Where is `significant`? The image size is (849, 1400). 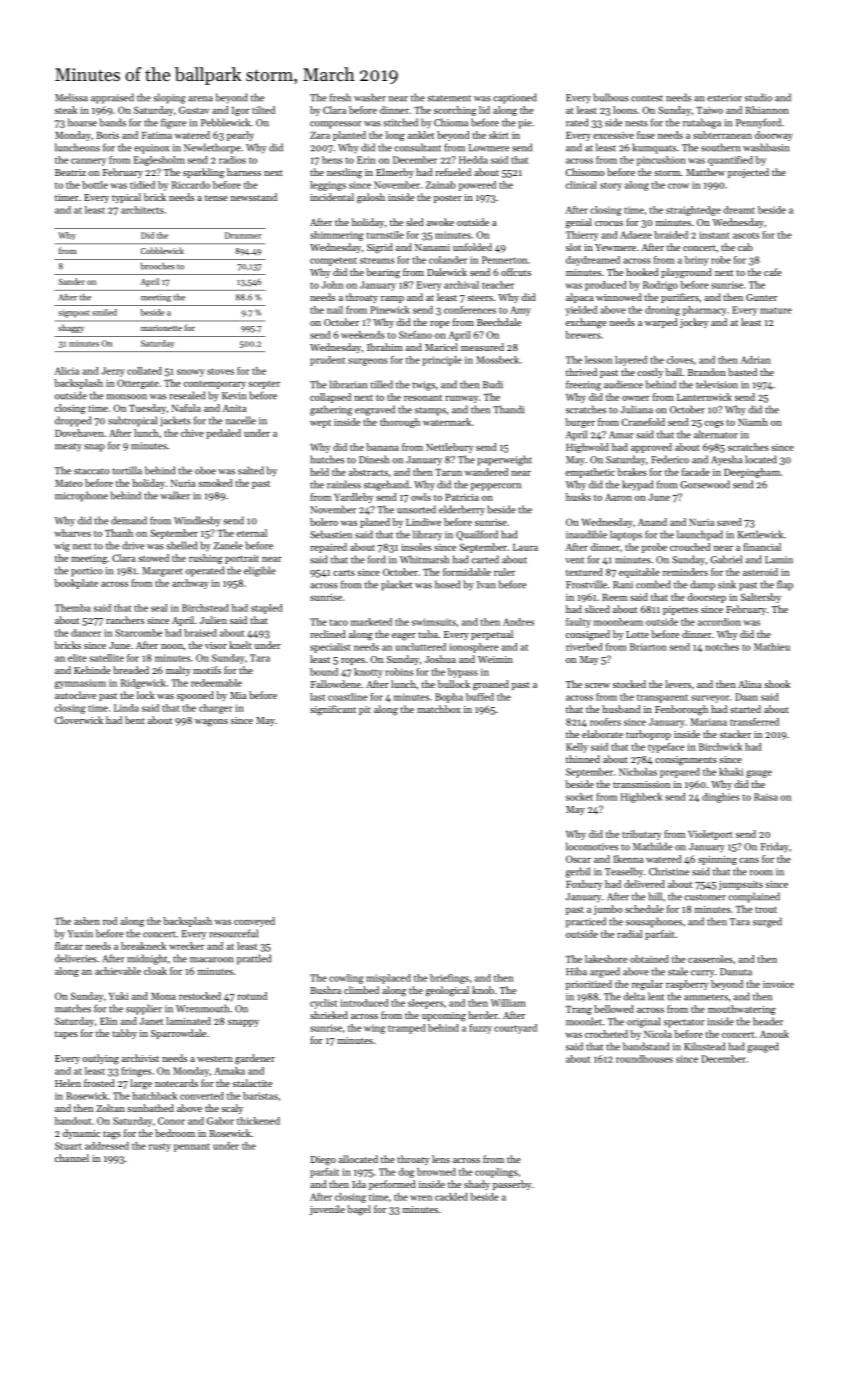 significant is located at coordinates (333, 710).
